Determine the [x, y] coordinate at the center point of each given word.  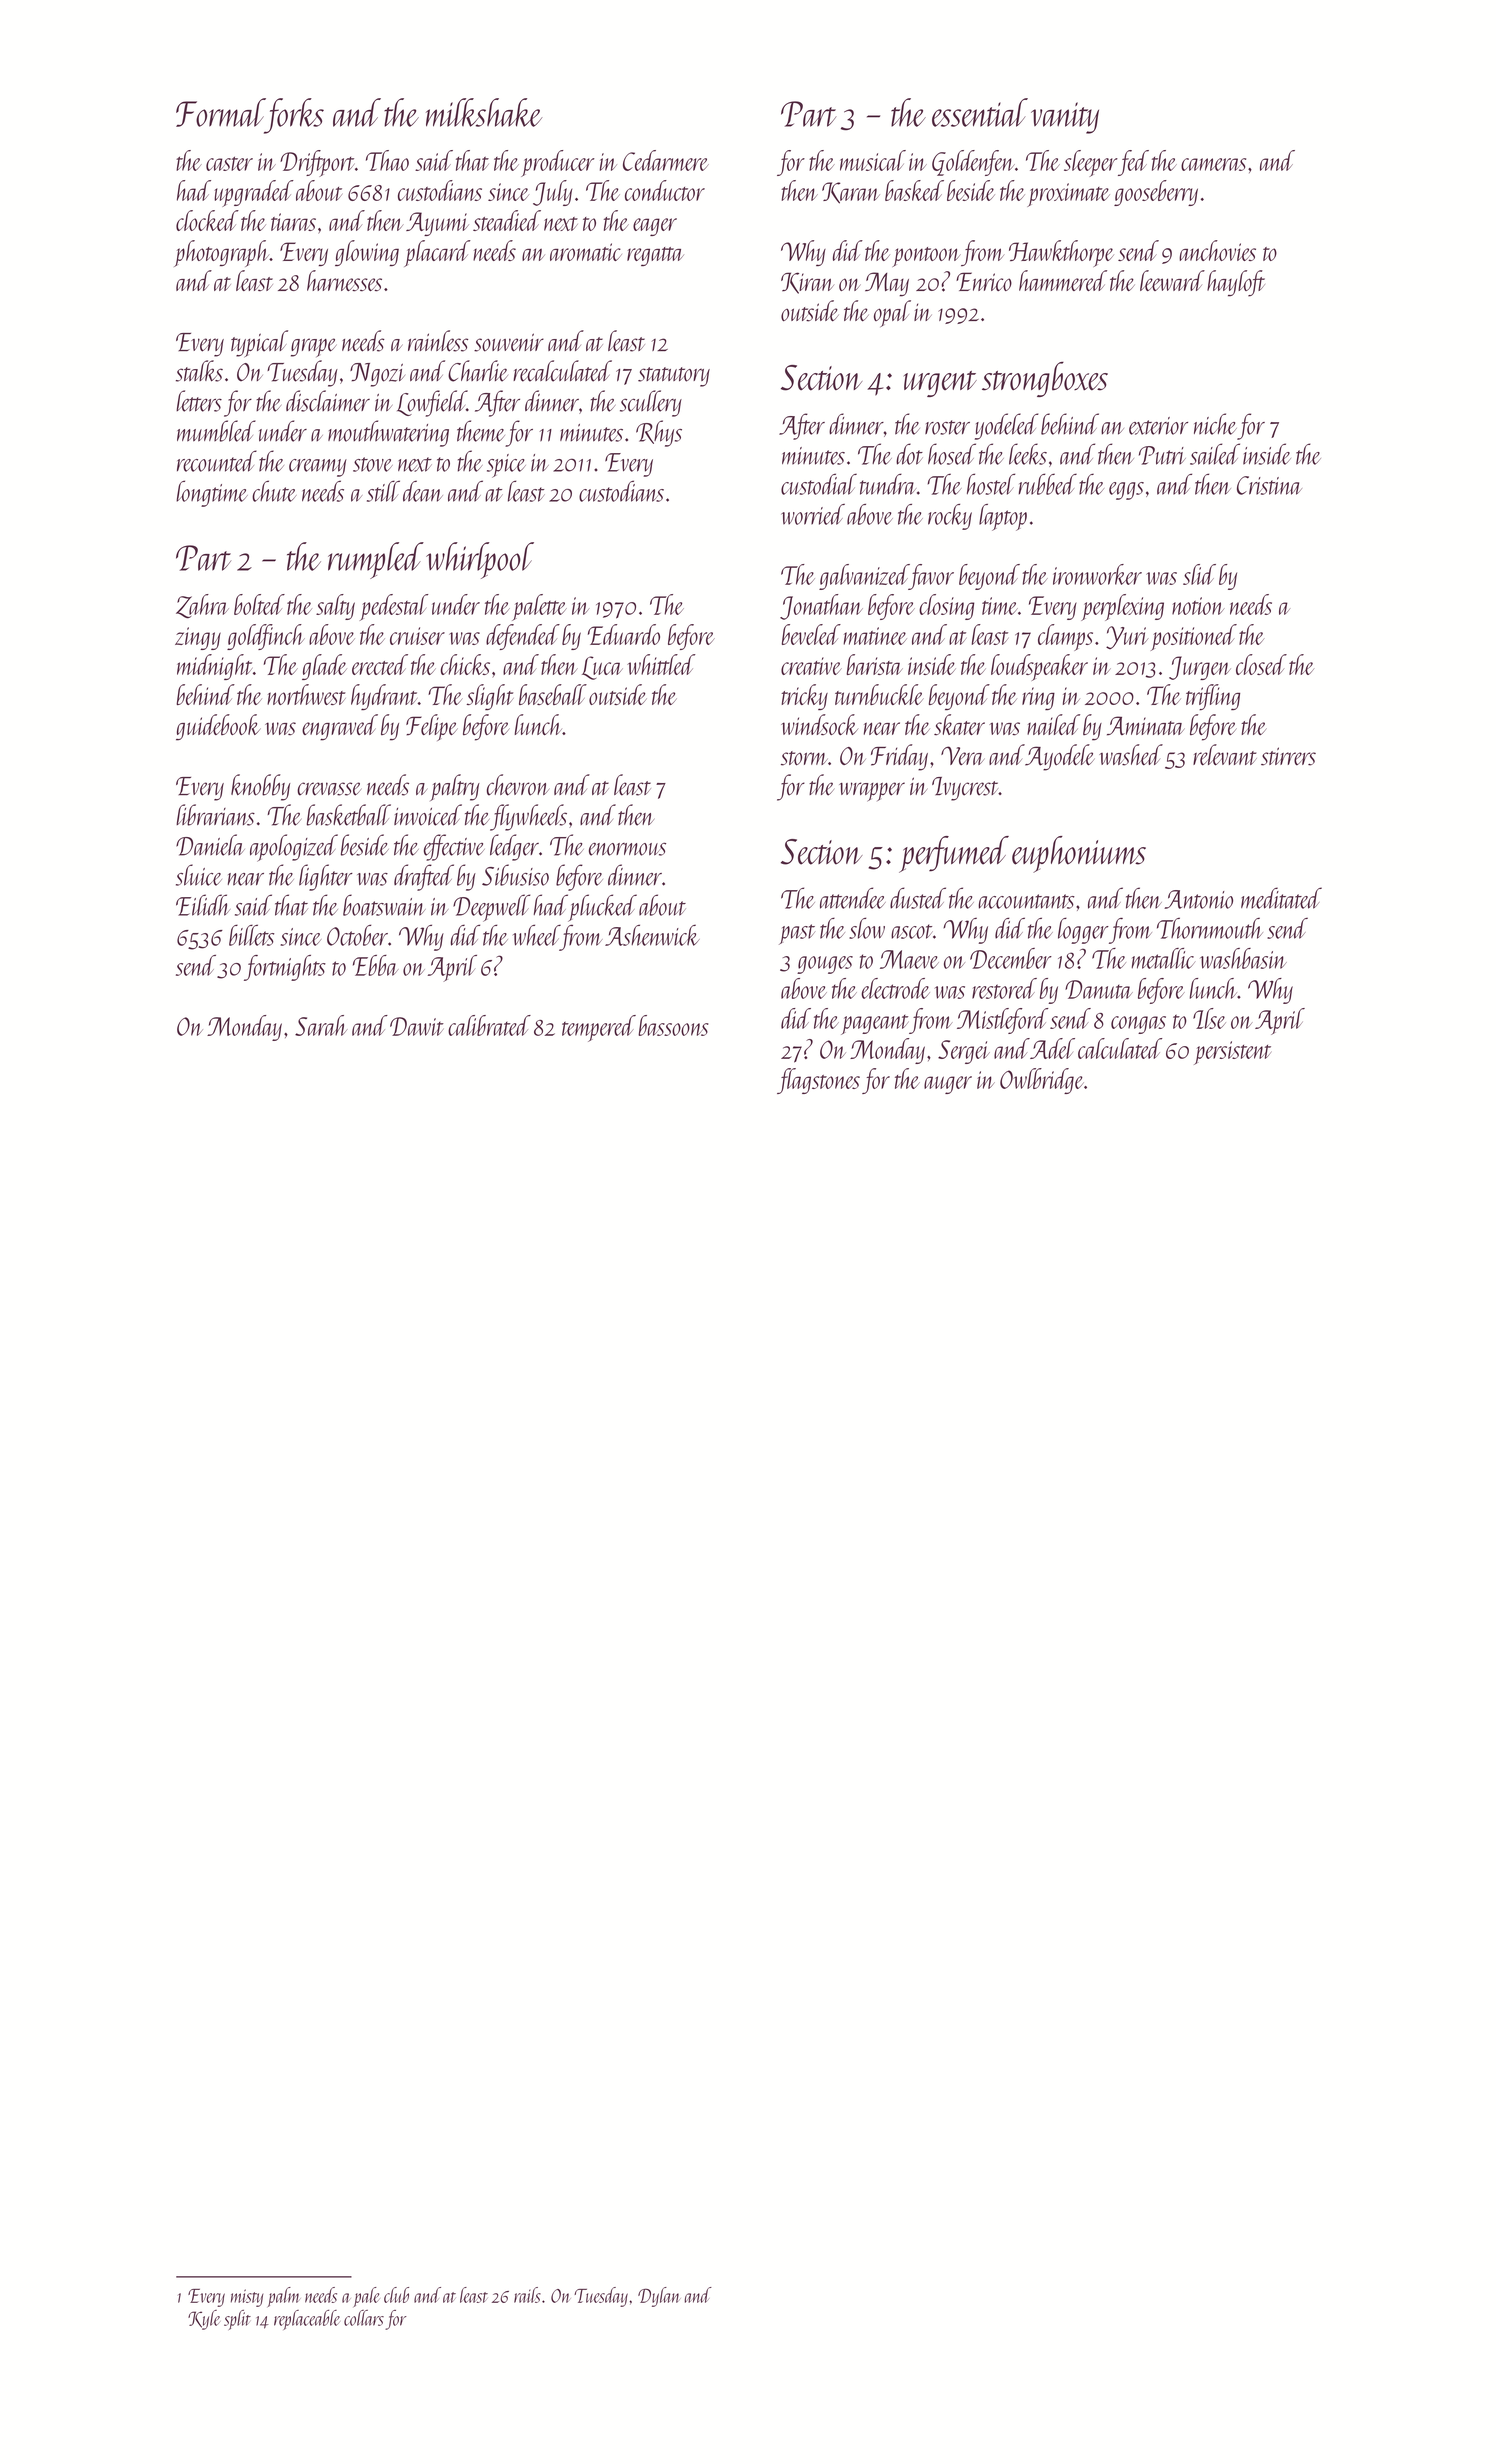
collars [364, 2318]
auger [948, 1085]
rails [527, 2295]
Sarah [321, 1025]
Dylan [659, 2297]
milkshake [484, 112]
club [396, 2295]
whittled [661, 664]
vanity [1065, 118]
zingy [198, 638]
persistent [1233, 1053]
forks [294, 116]
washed [1131, 755]
